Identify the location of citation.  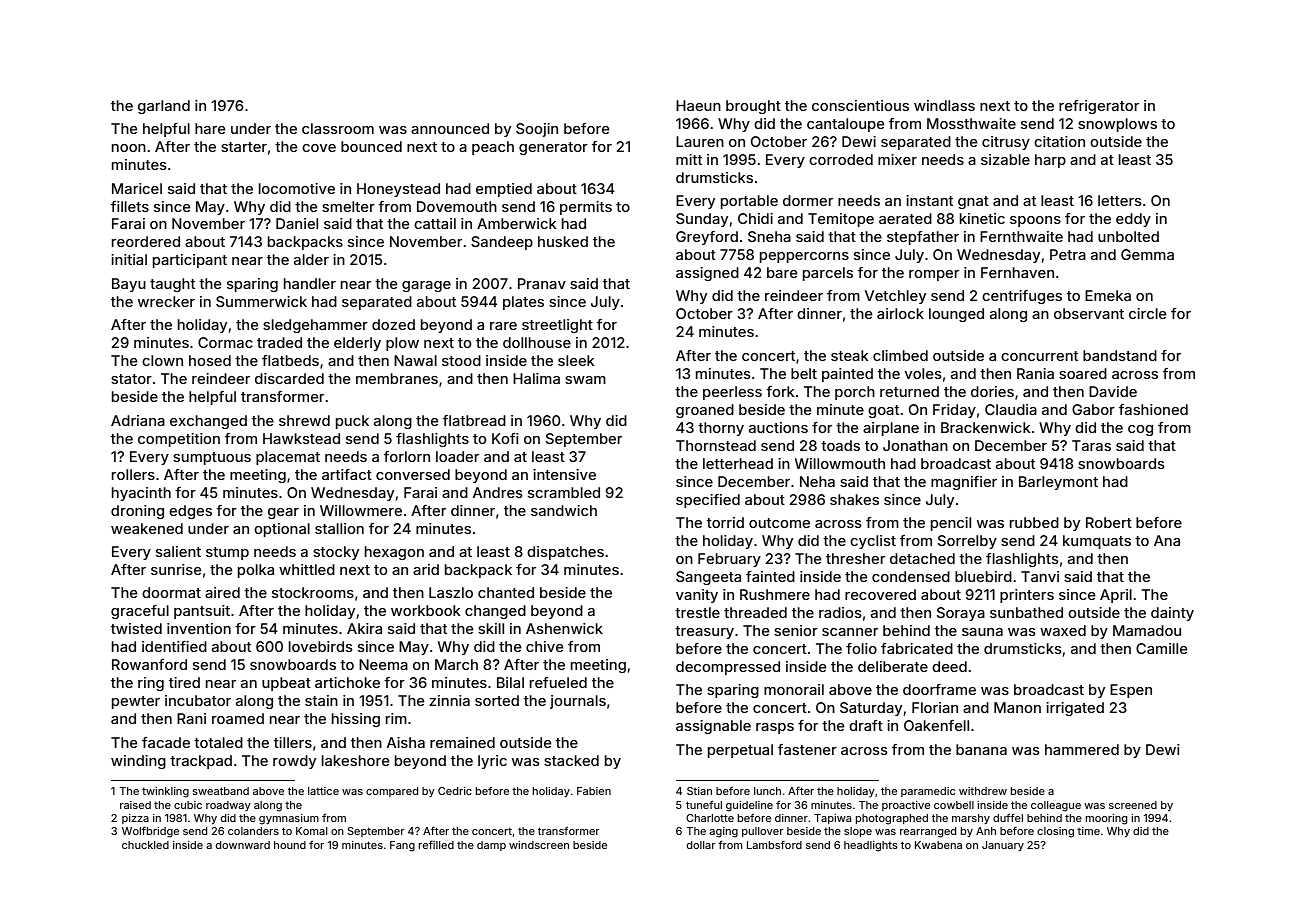
(1059, 141).
